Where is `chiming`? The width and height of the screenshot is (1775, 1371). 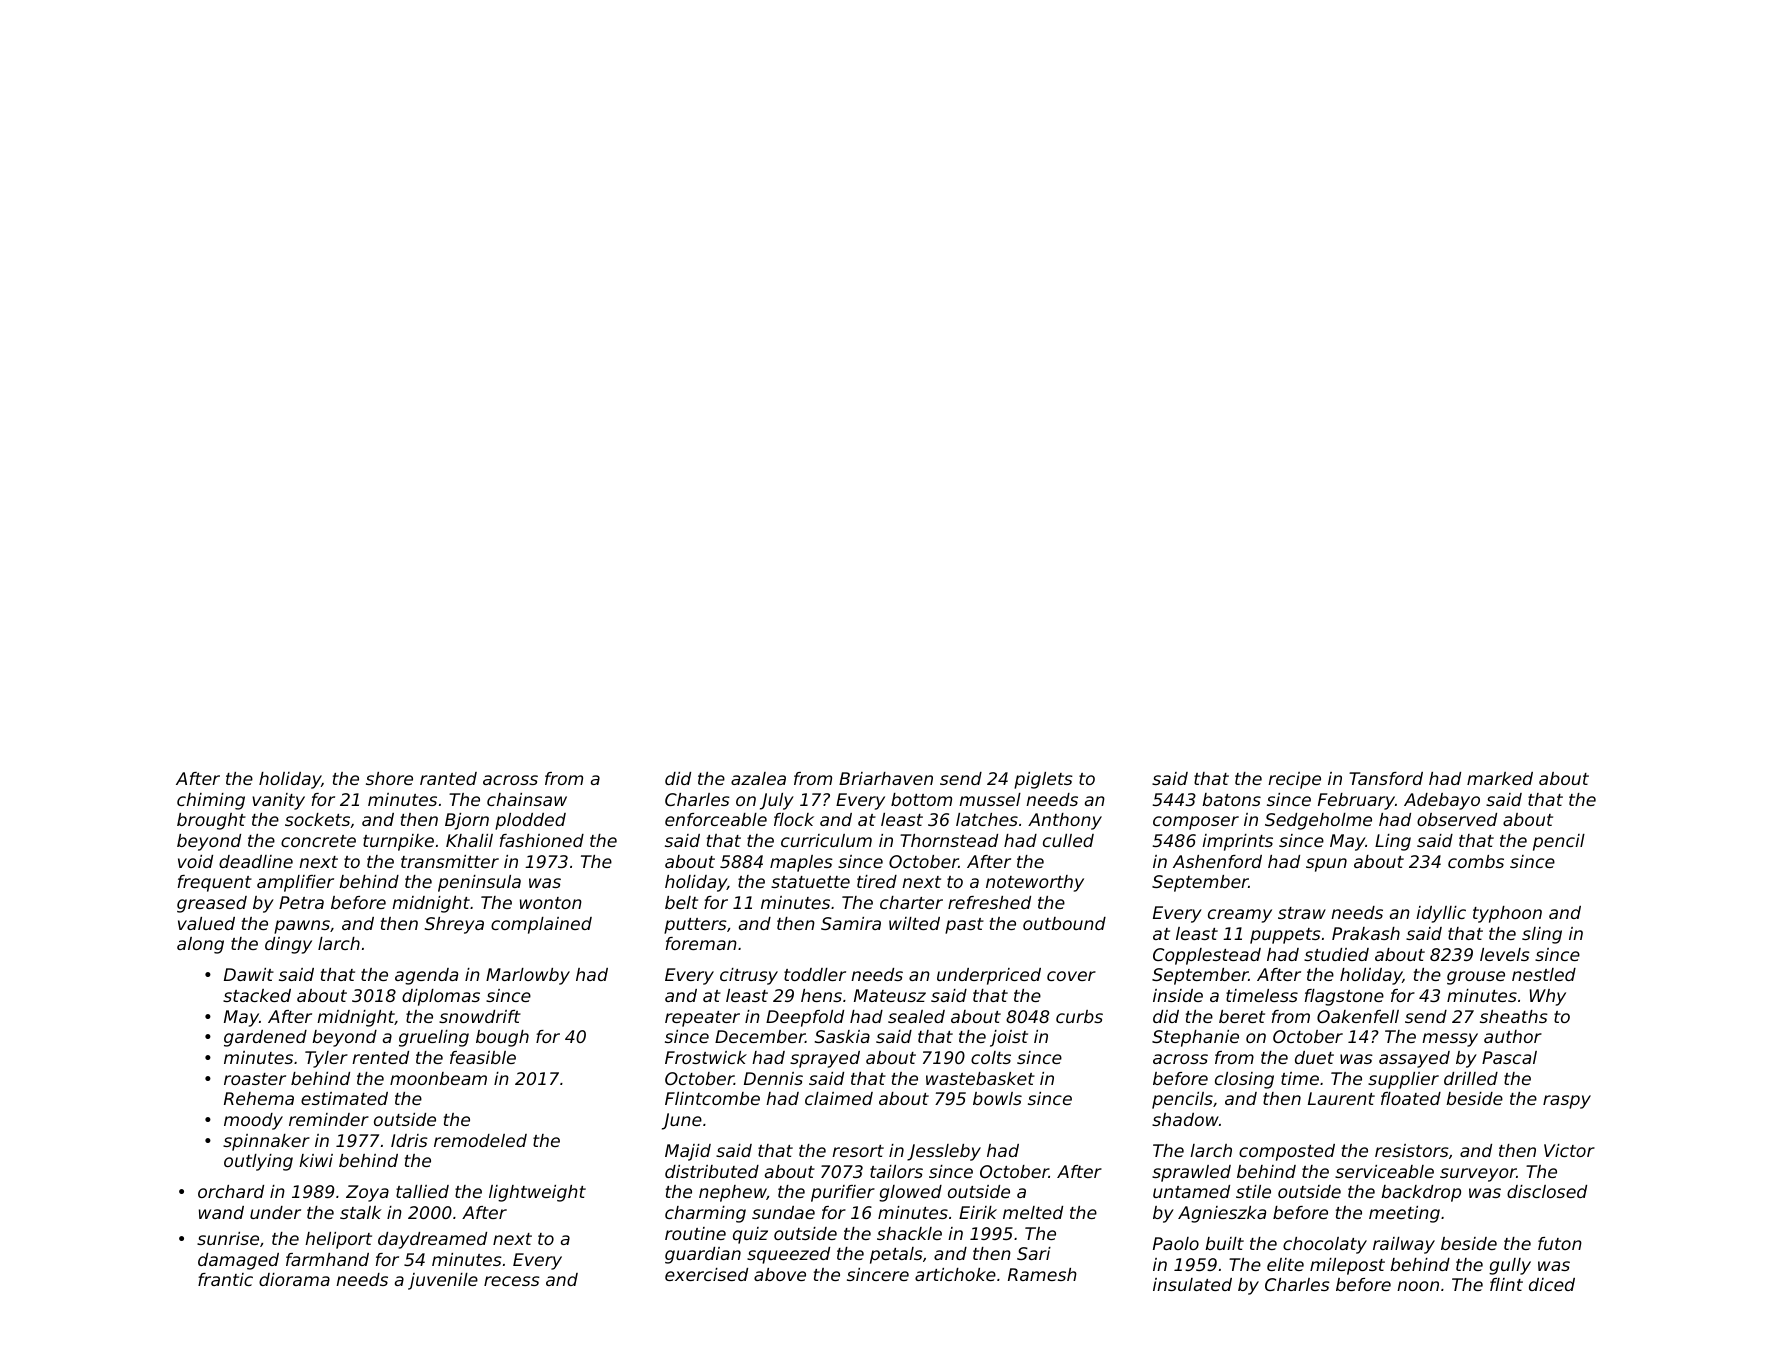 chiming is located at coordinates (211, 801).
